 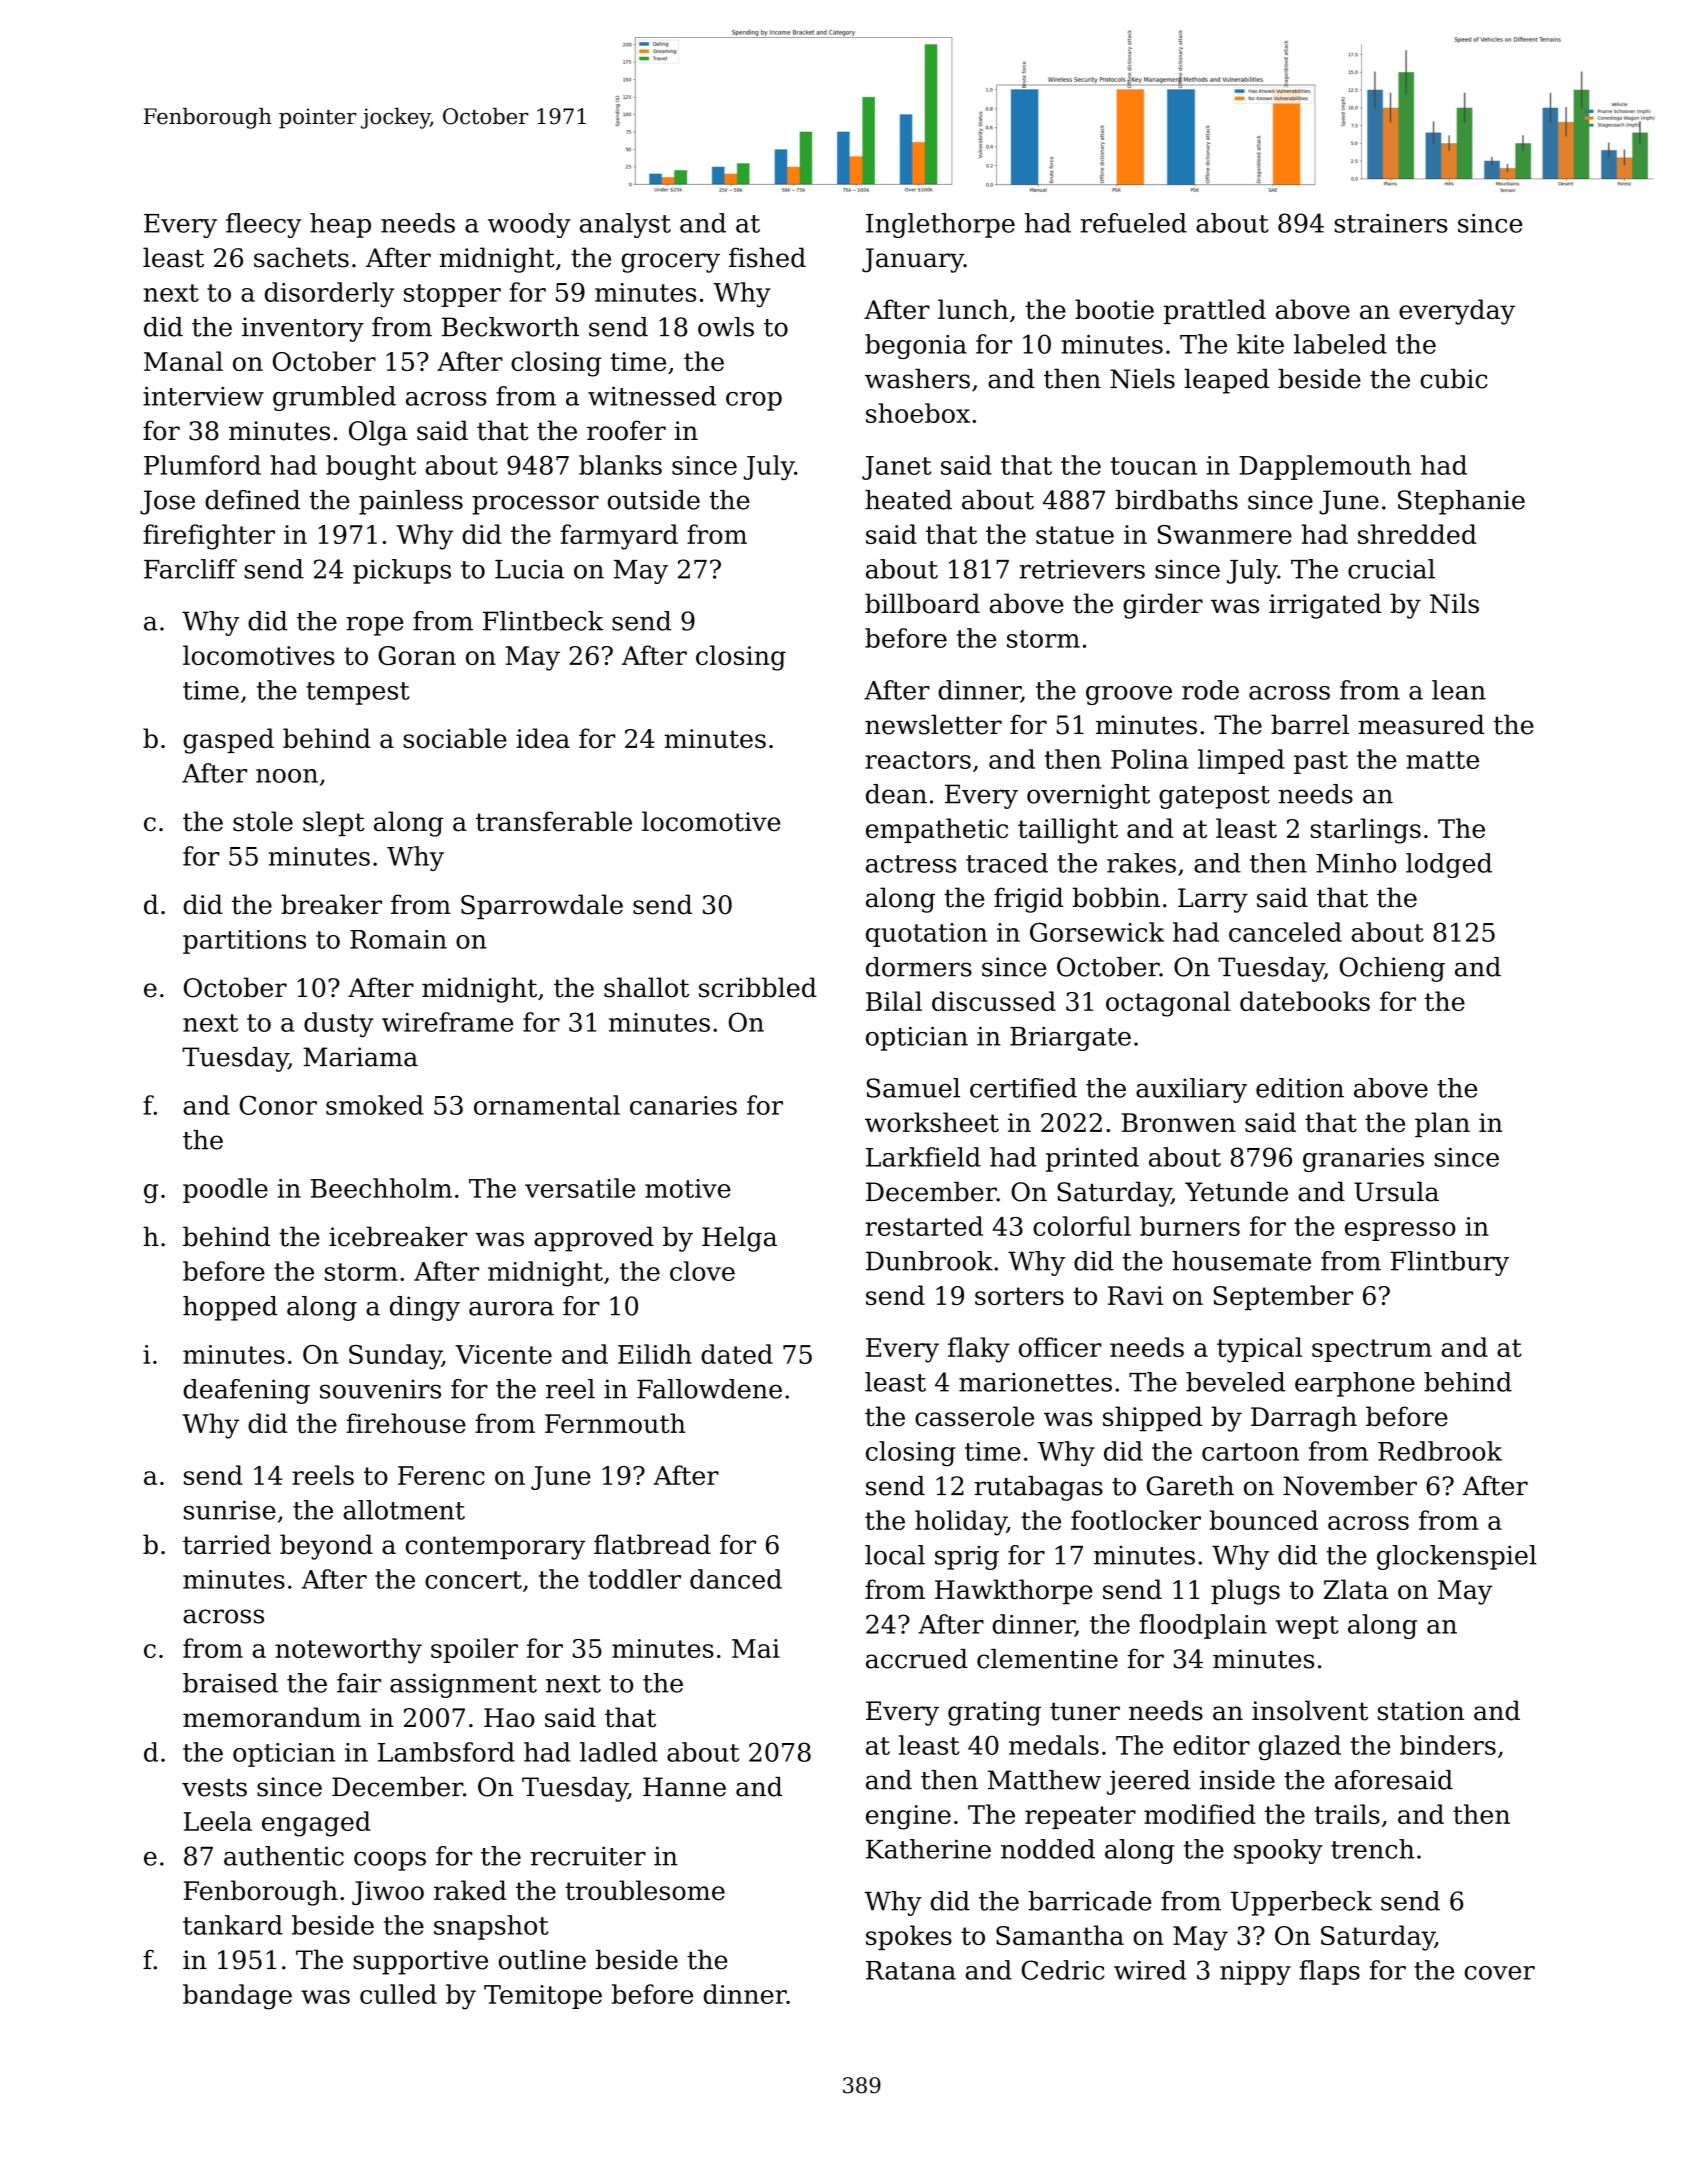 What do you see at coordinates (911, 1970) in the screenshot?
I see `Ratana` at bounding box center [911, 1970].
